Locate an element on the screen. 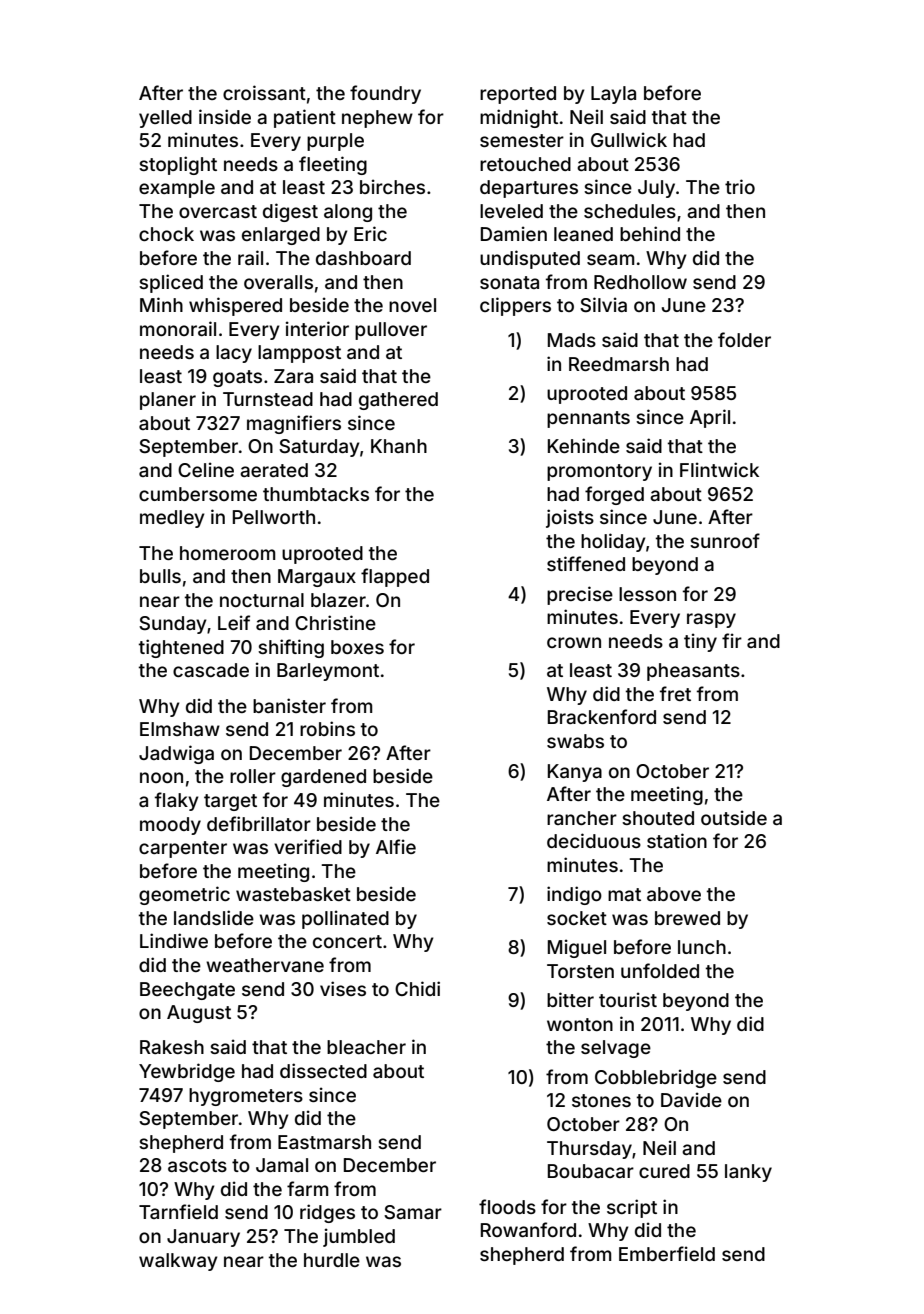 The image size is (924, 1314). outside is located at coordinates (734, 817).
